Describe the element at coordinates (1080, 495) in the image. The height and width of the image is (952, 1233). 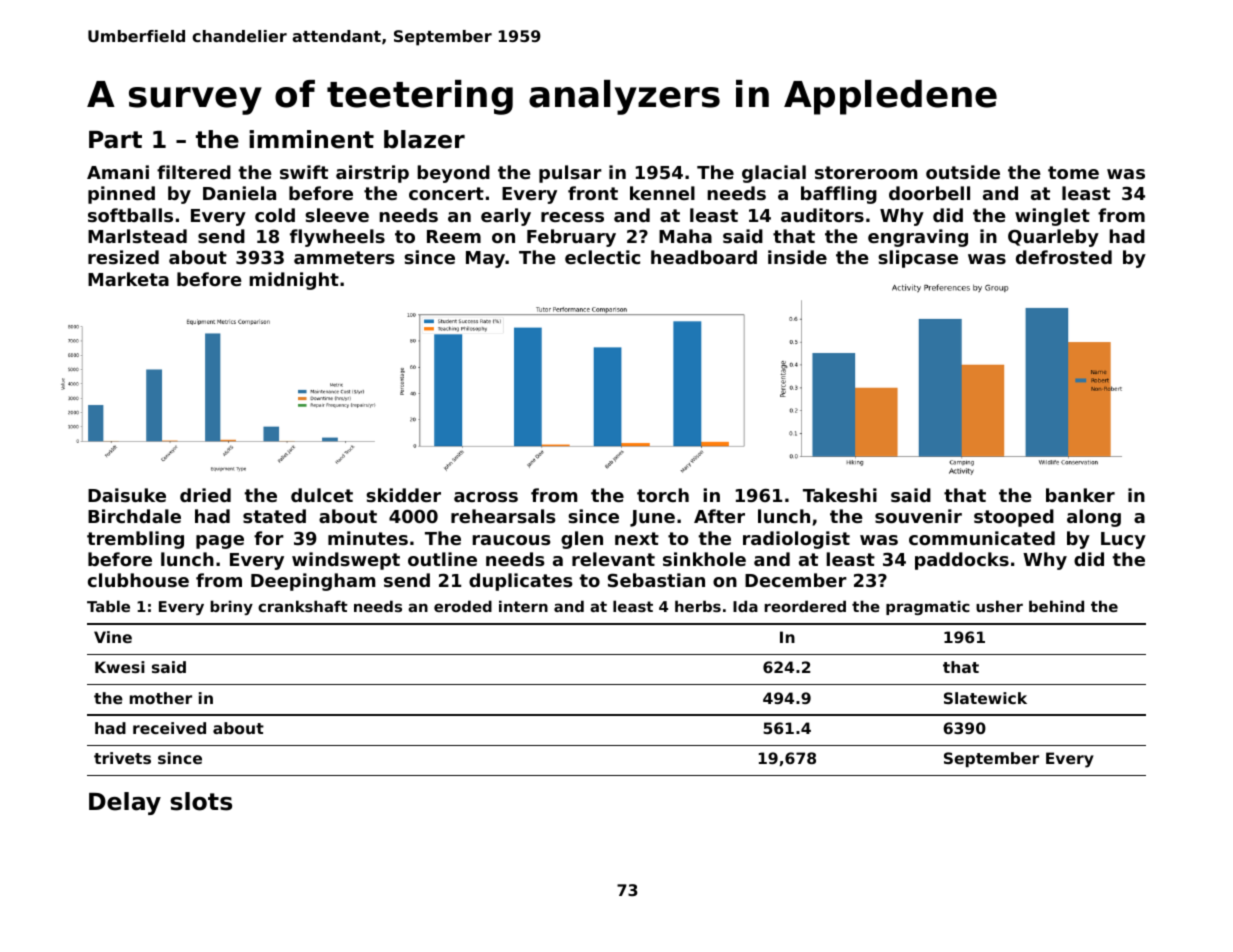
I see `banker` at that location.
